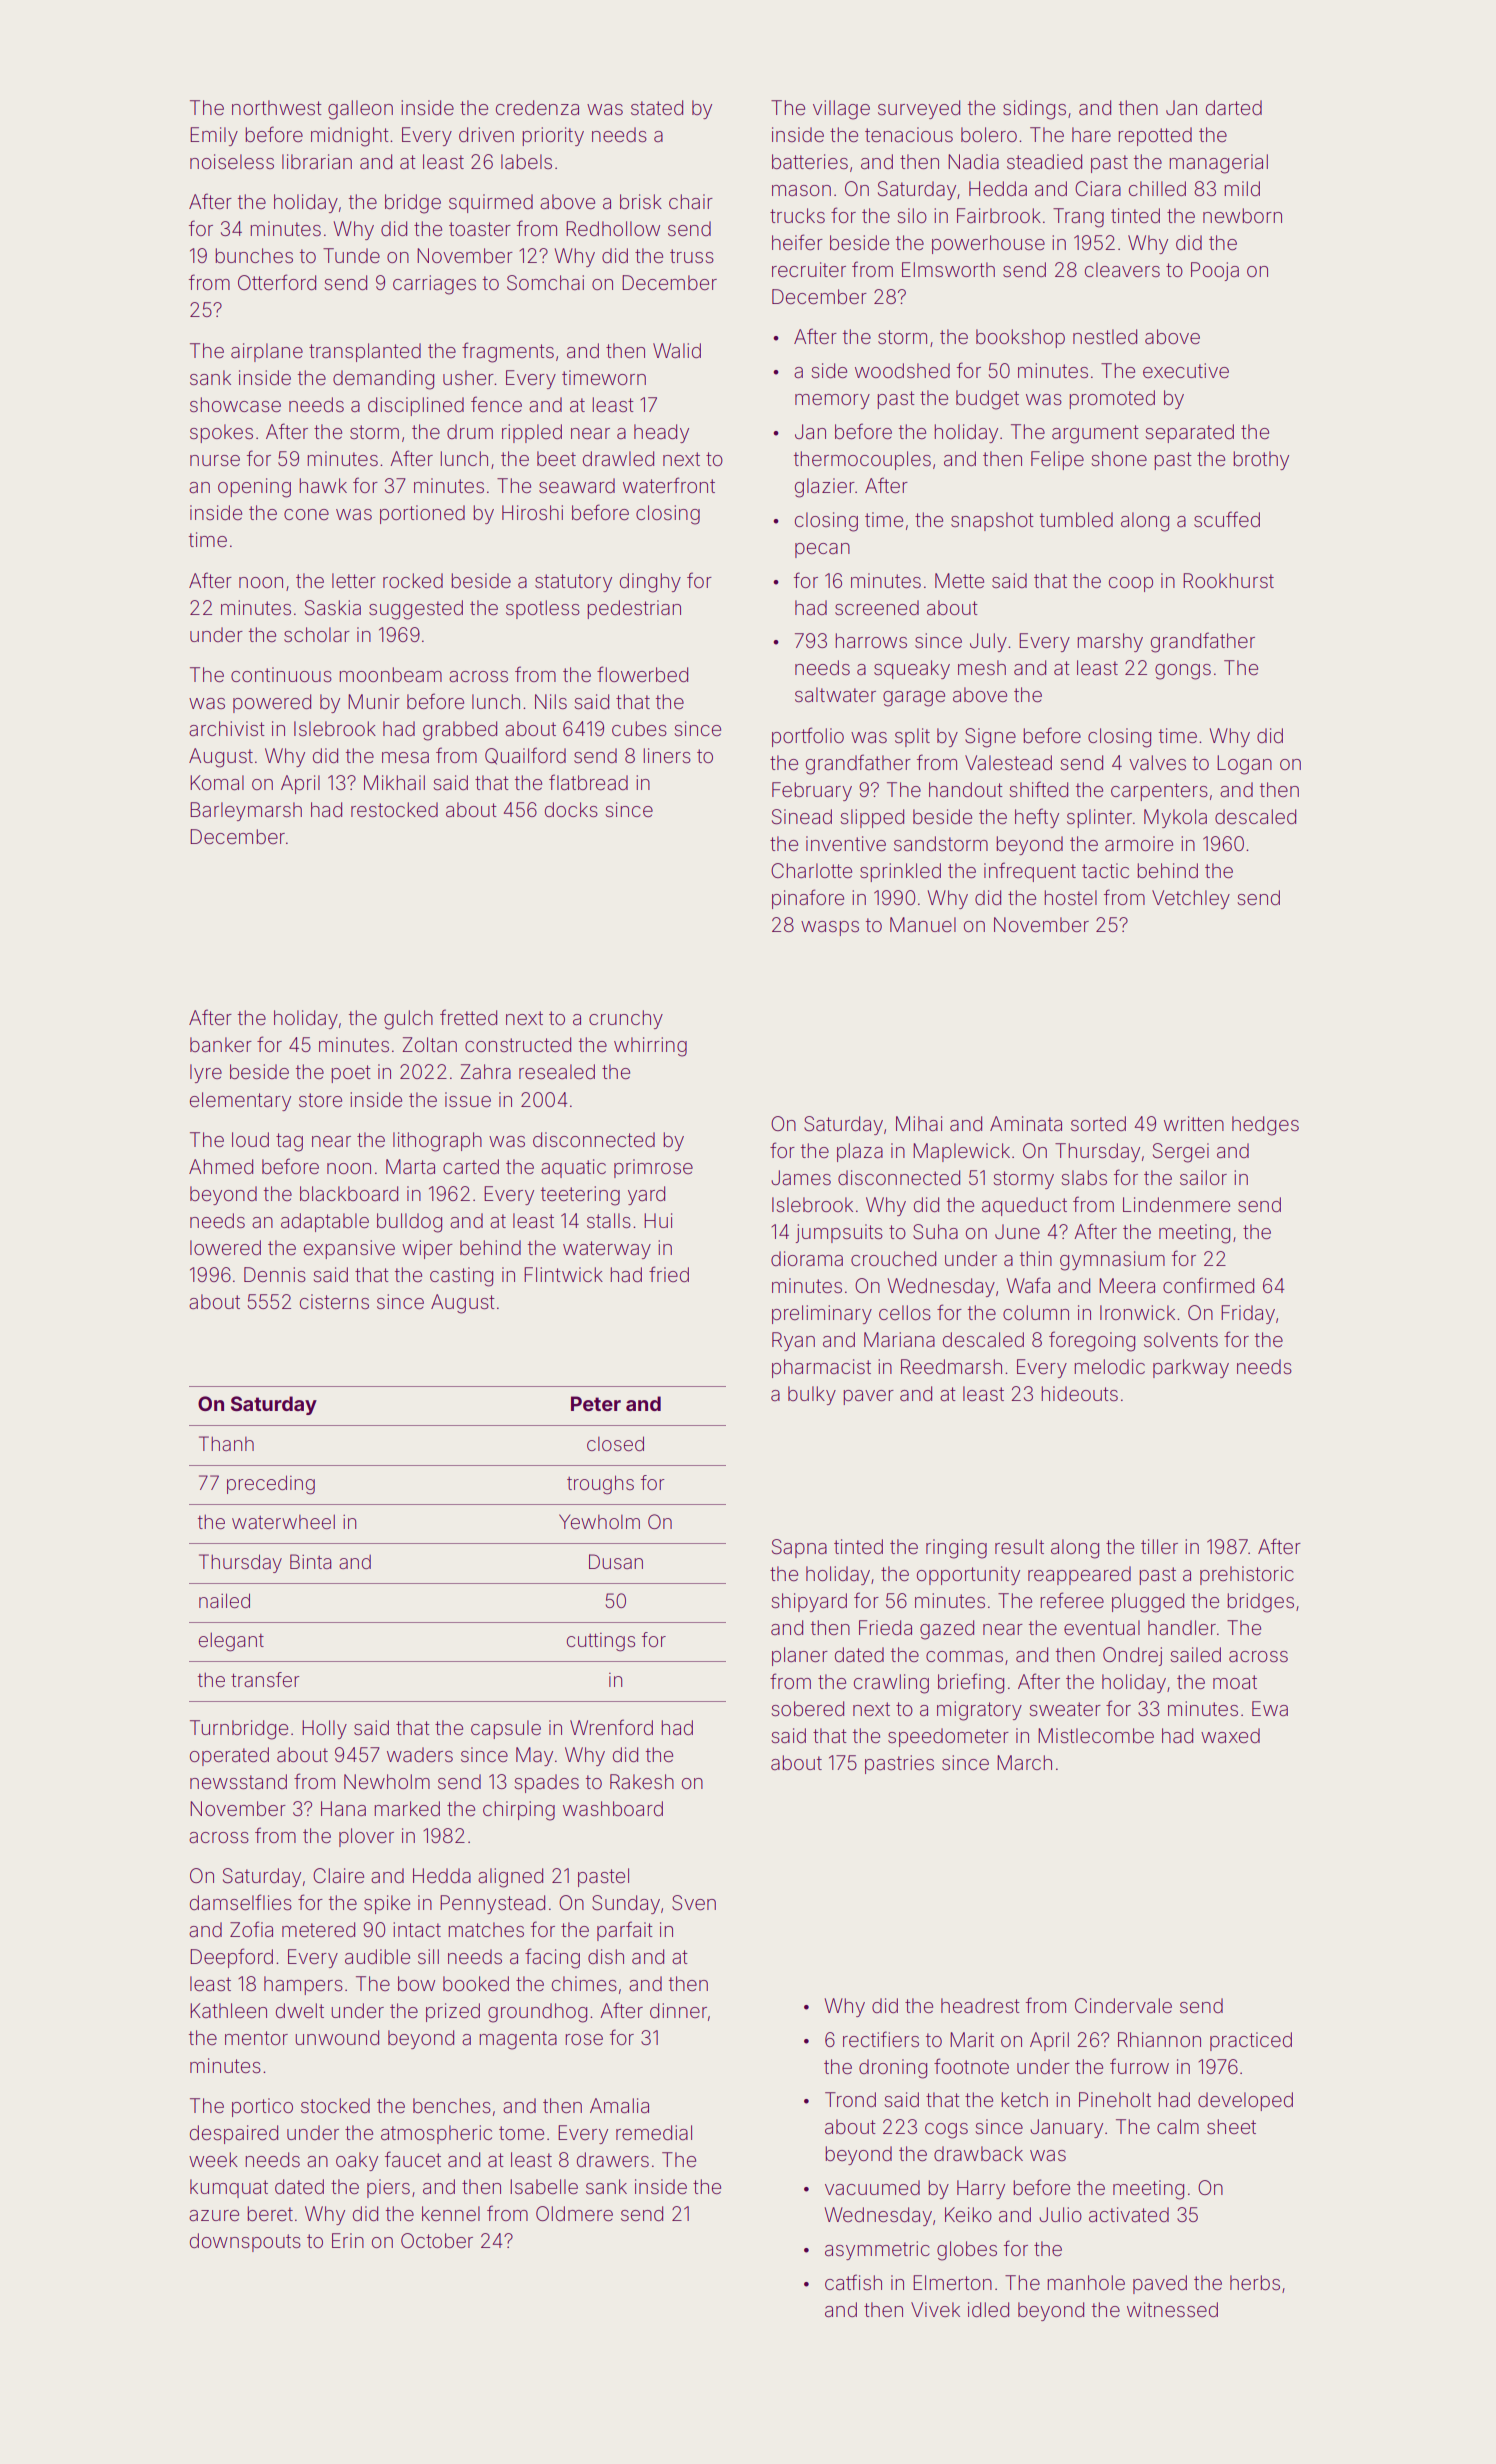 The height and width of the image is (2464, 1496). What do you see at coordinates (1129, 2215) in the image?
I see `activated` at bounding box center [1129, 2215].
